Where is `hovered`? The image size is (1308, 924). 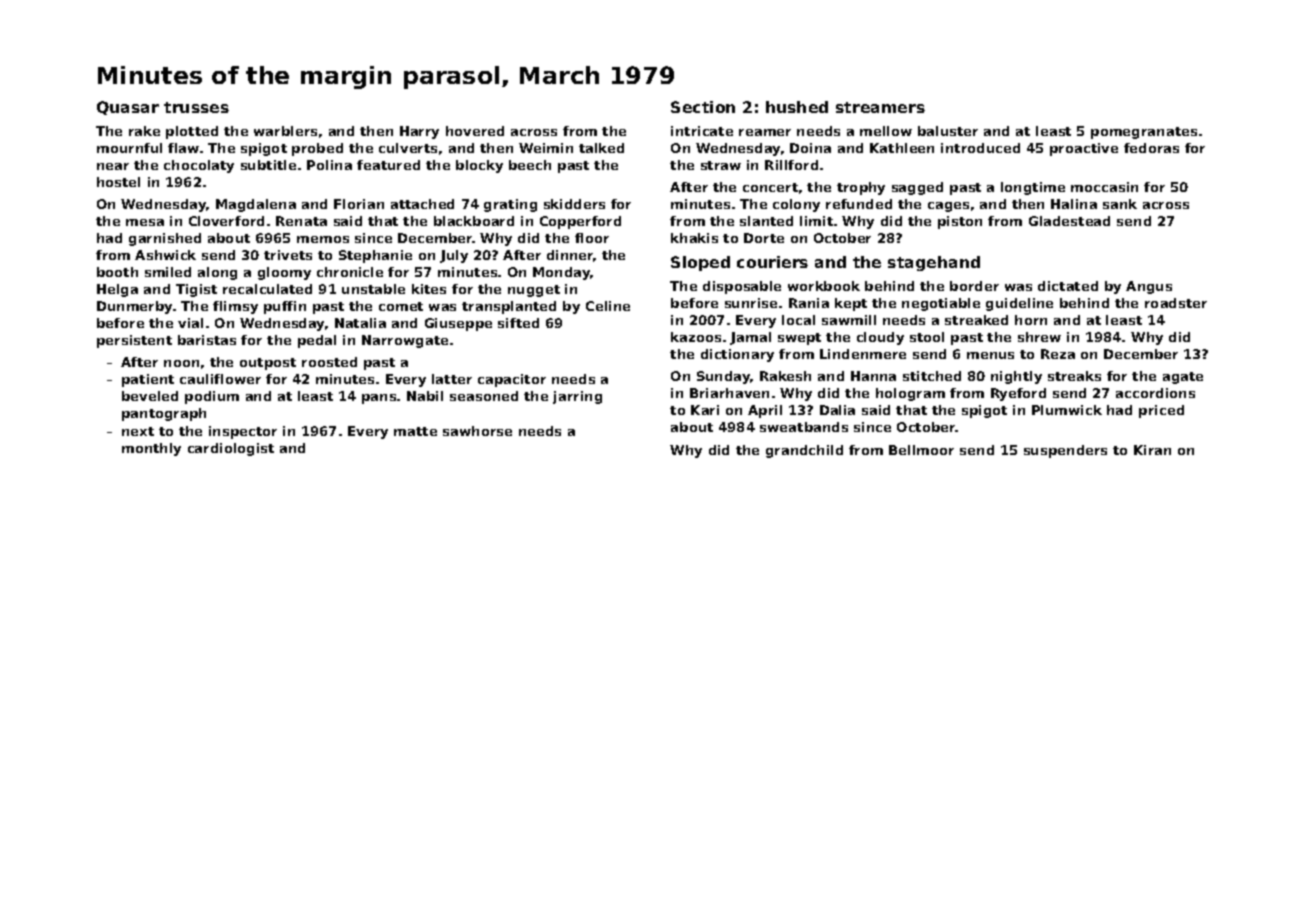
hovered is located at coordinates (475, 131).
